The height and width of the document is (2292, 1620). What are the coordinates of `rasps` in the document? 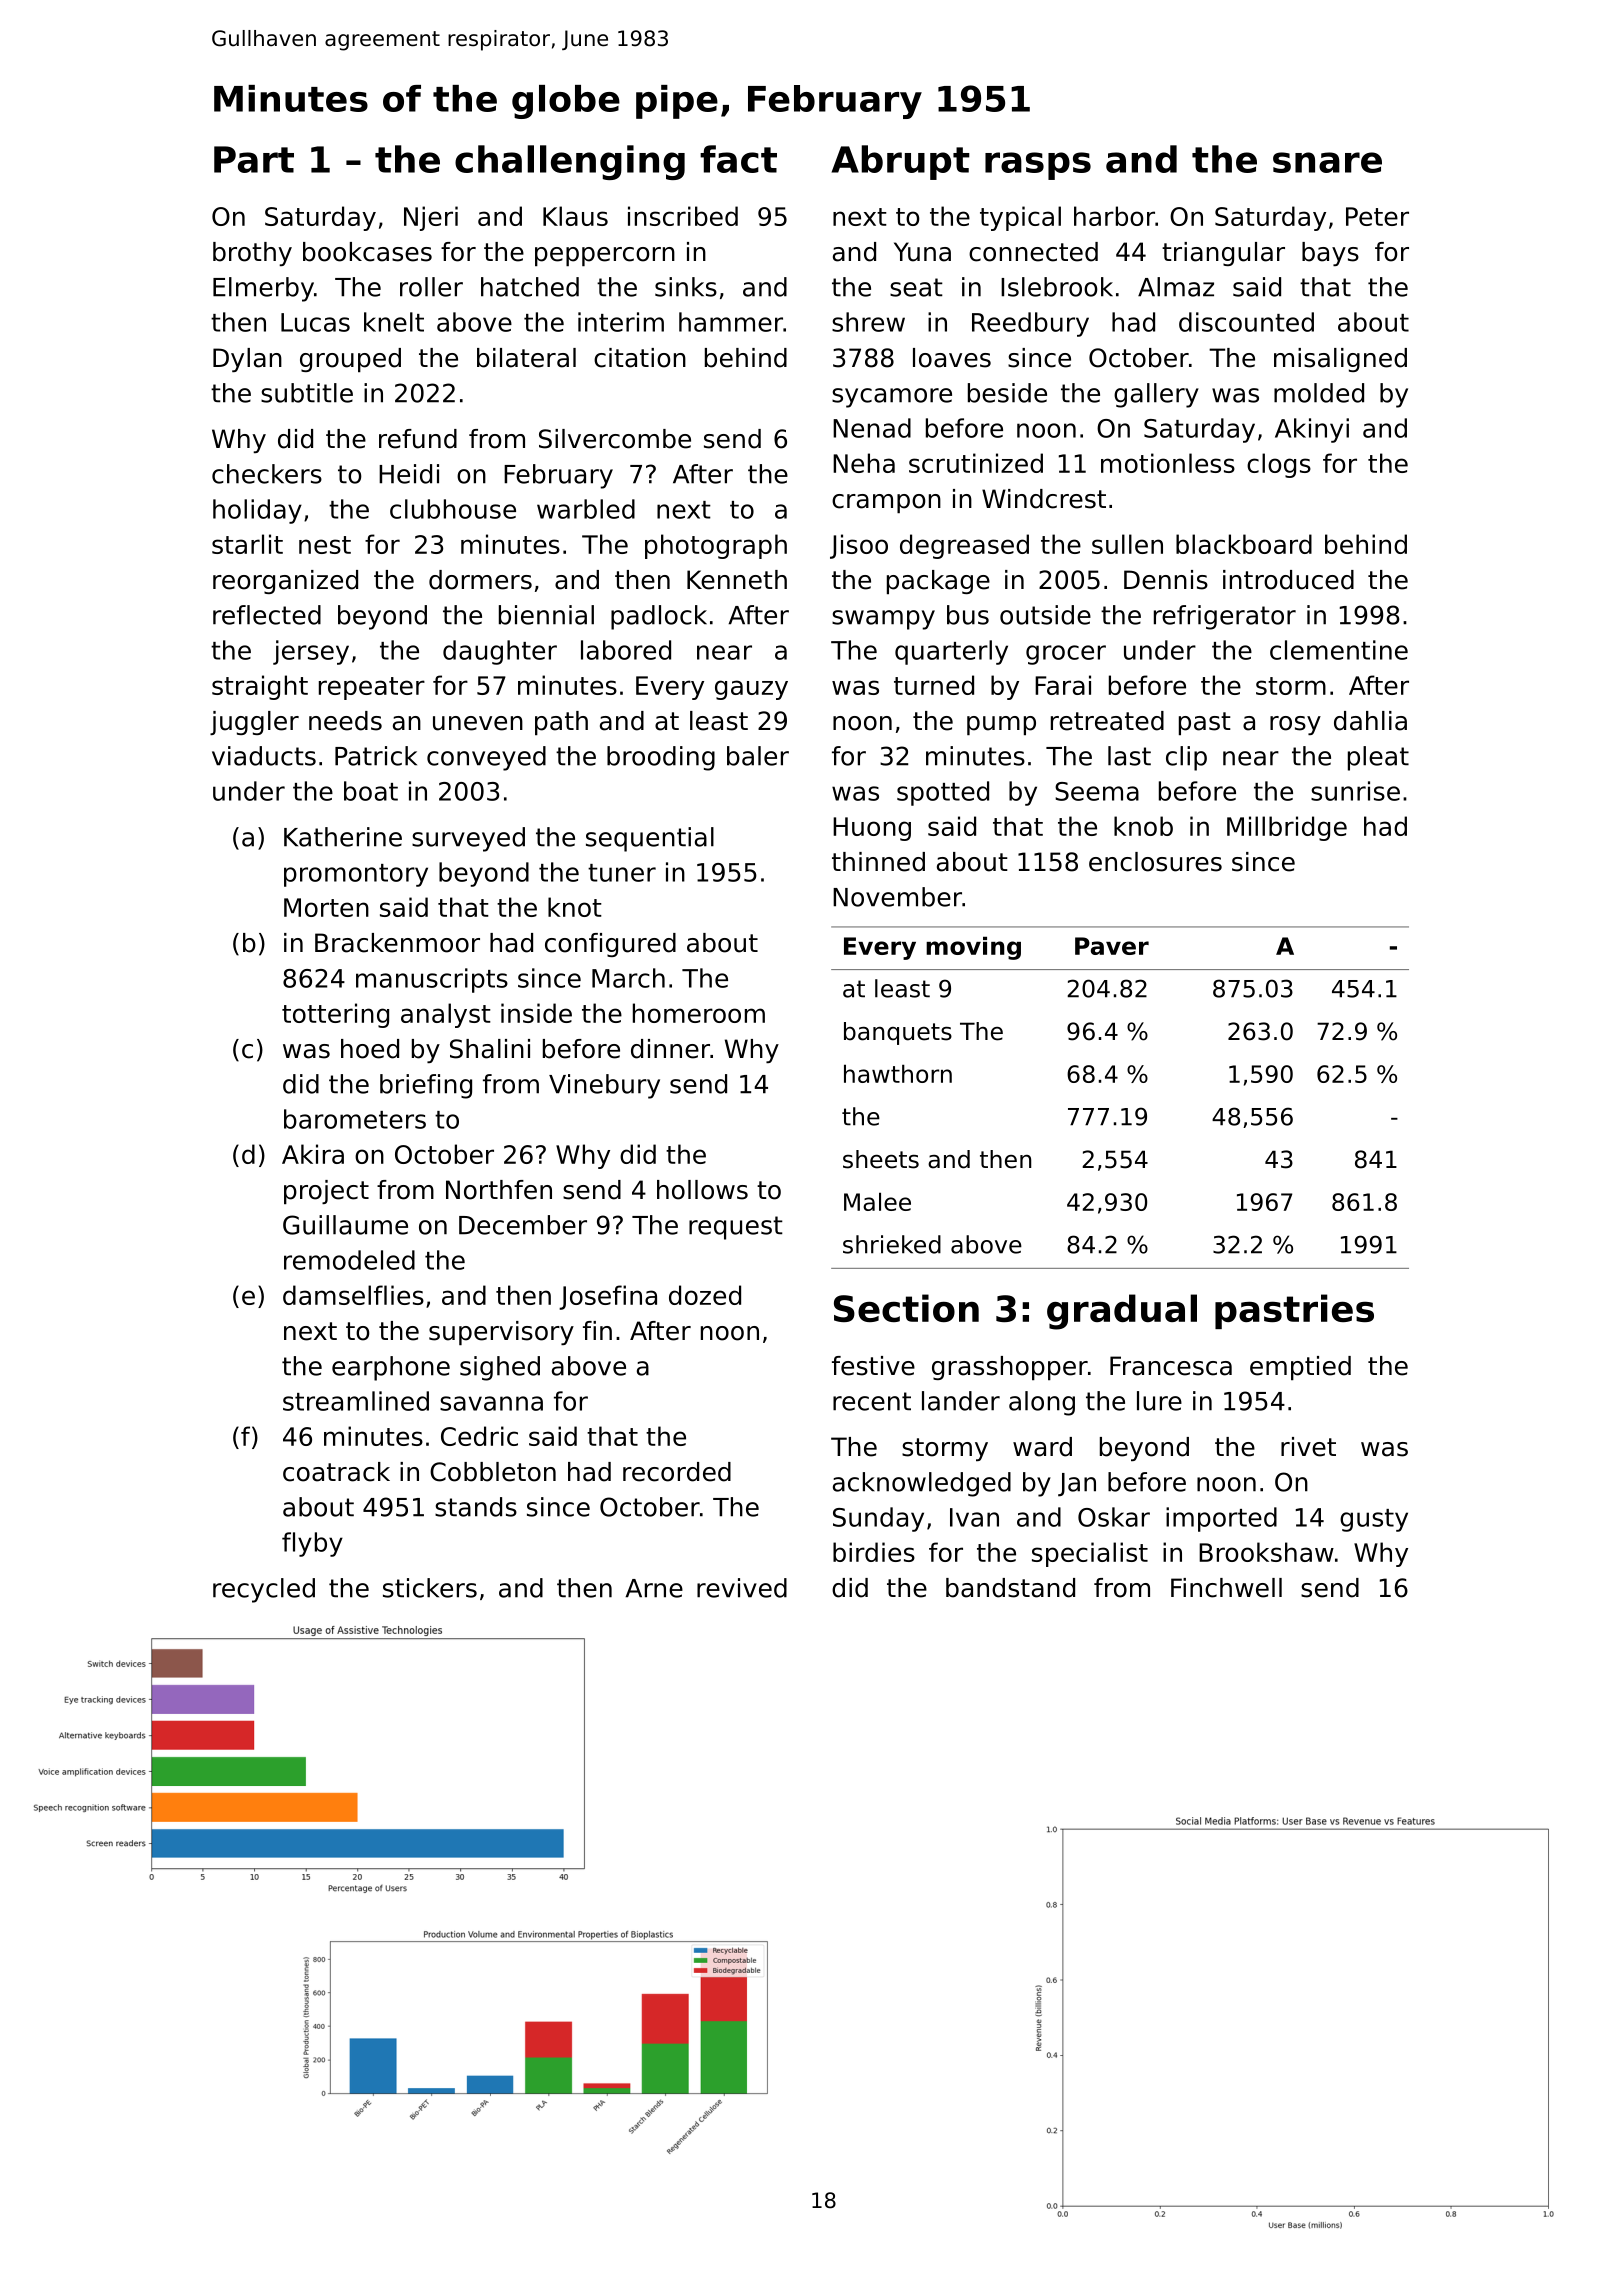 It's located at (1038, 166).
